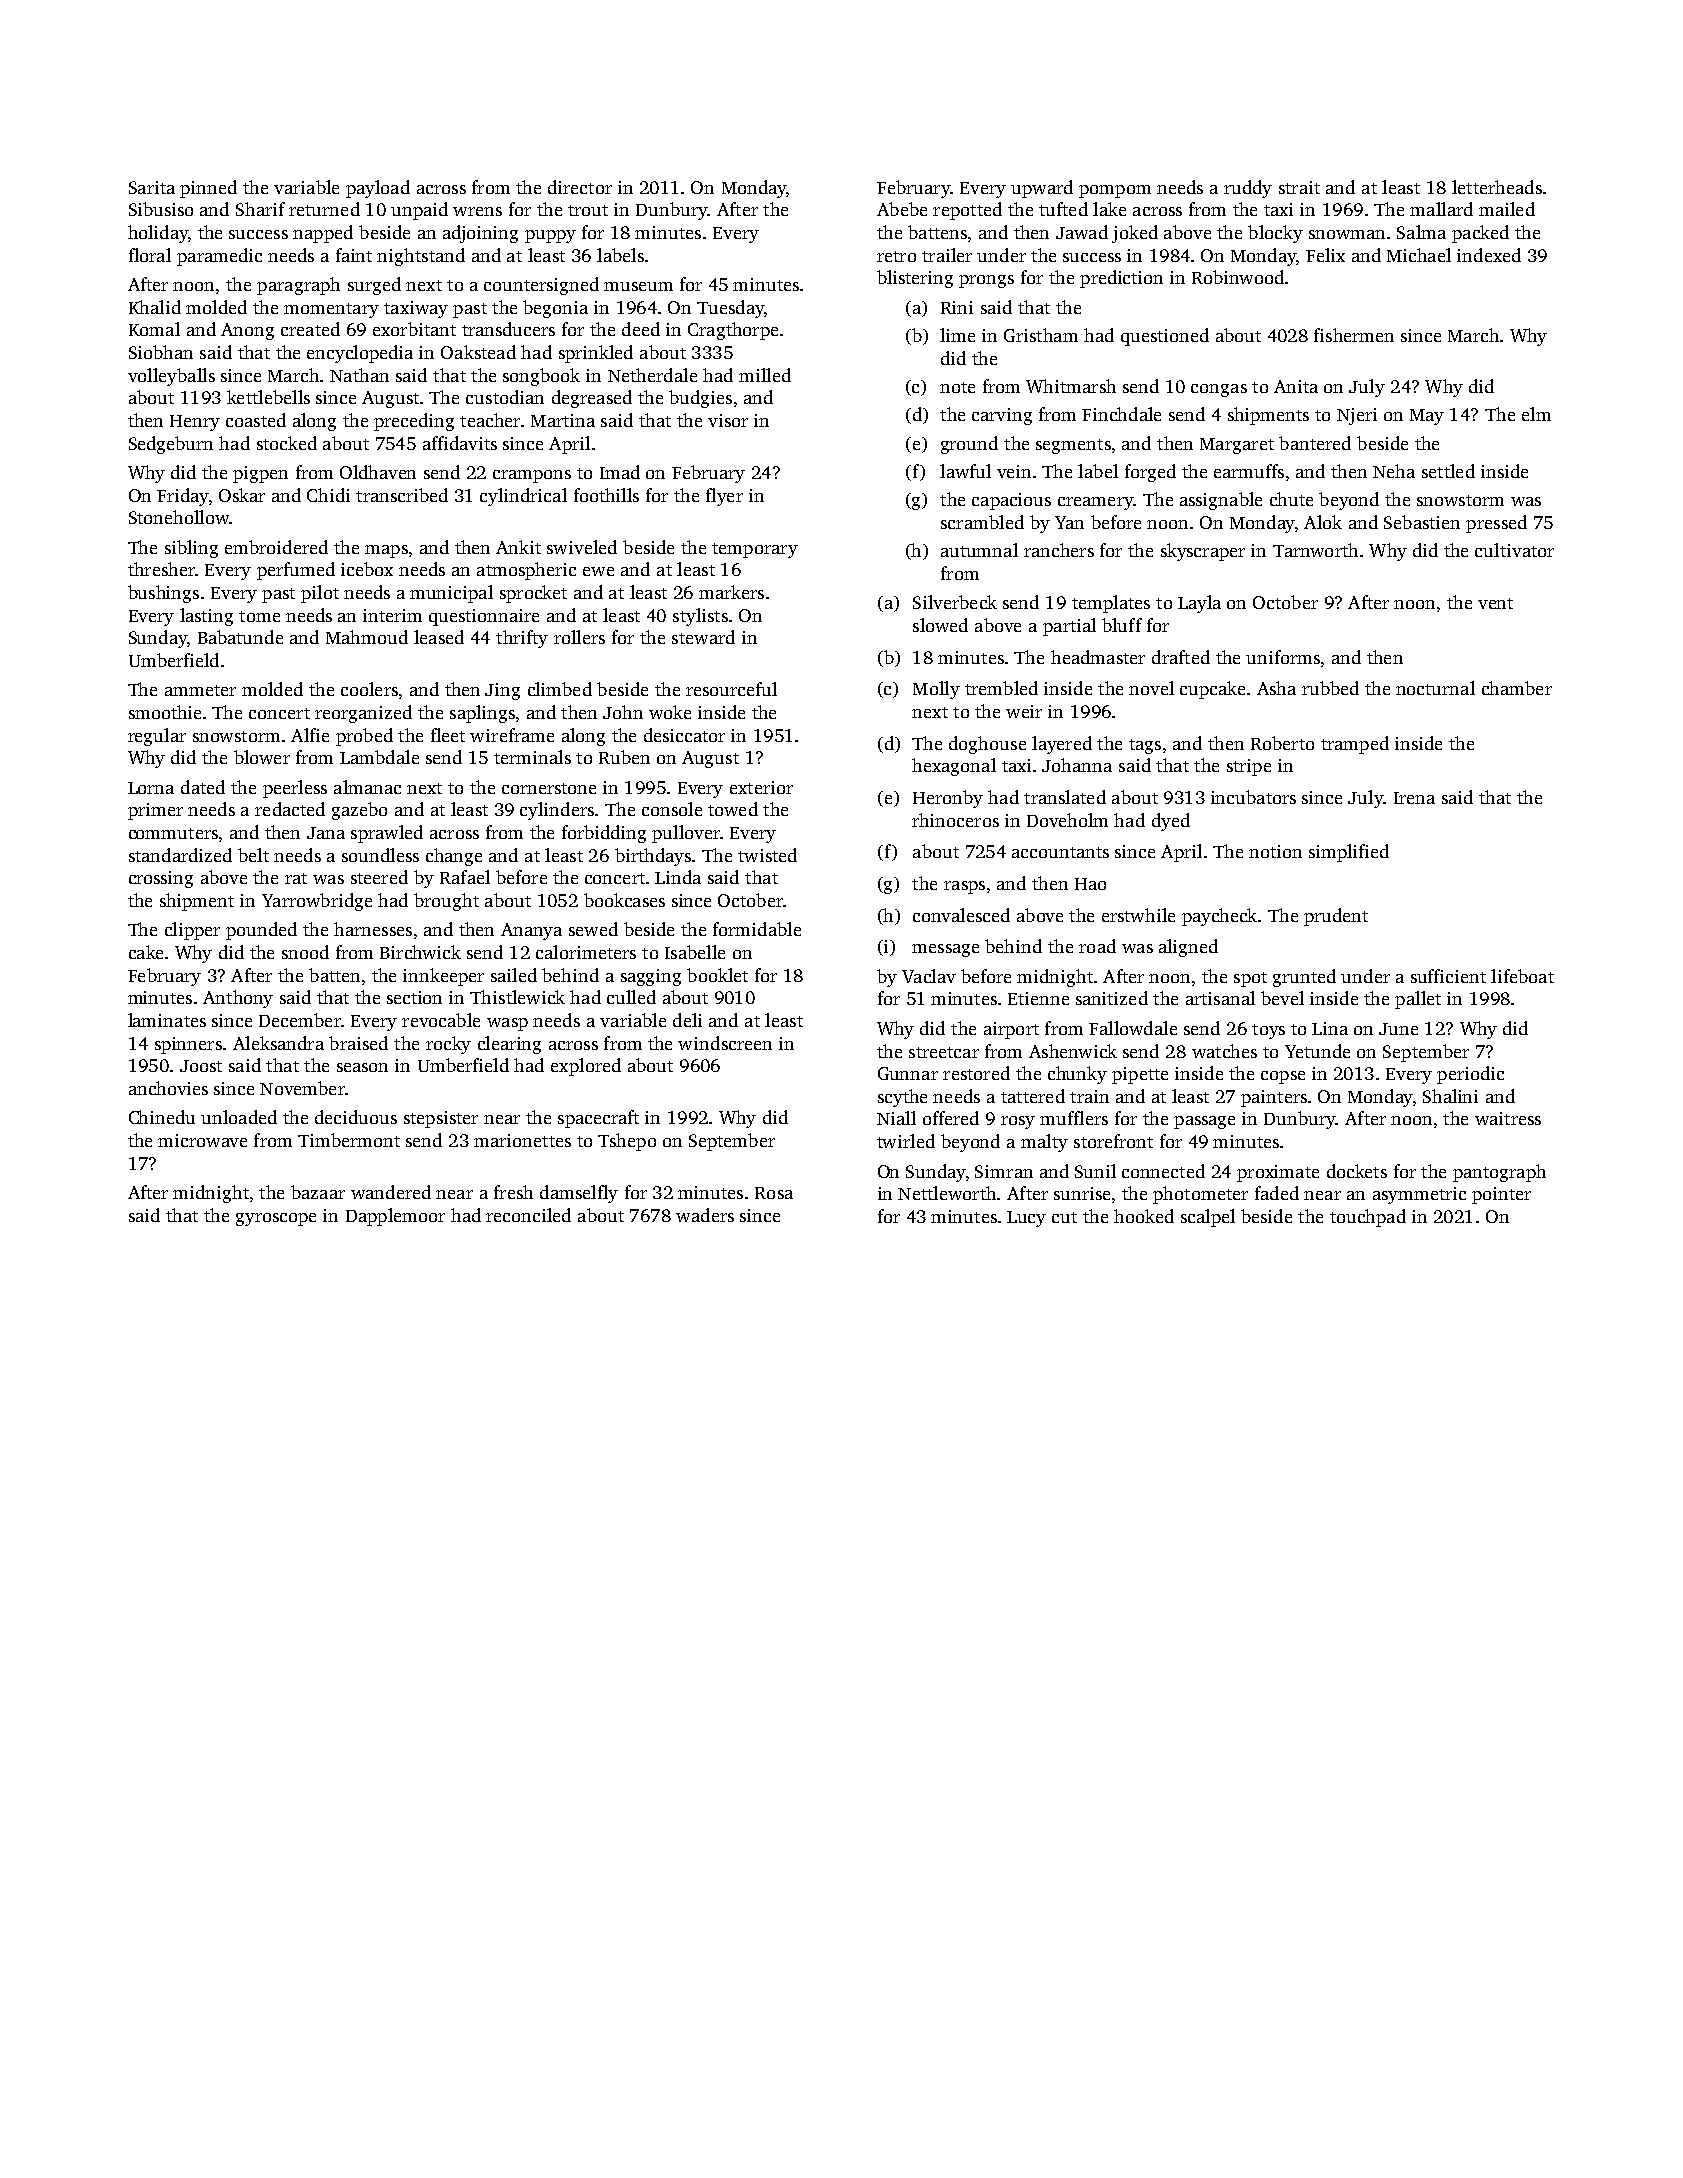 The image size is (1683, 2178). Describe the element at coordinates (624, 757) in the screenshot. I see `Ruben` at that location.
